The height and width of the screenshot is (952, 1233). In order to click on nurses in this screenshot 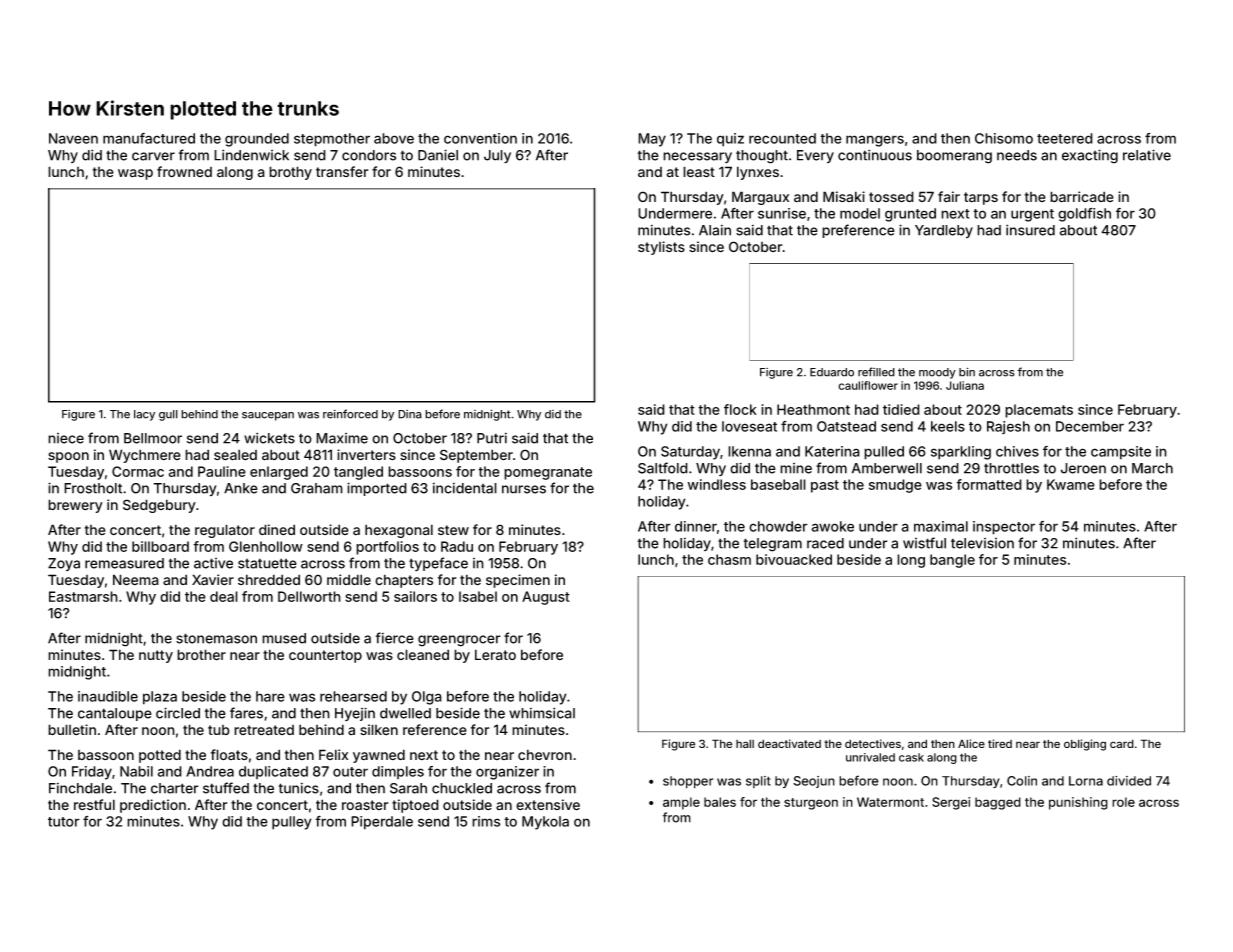, I will do `click(524, 489)`.
